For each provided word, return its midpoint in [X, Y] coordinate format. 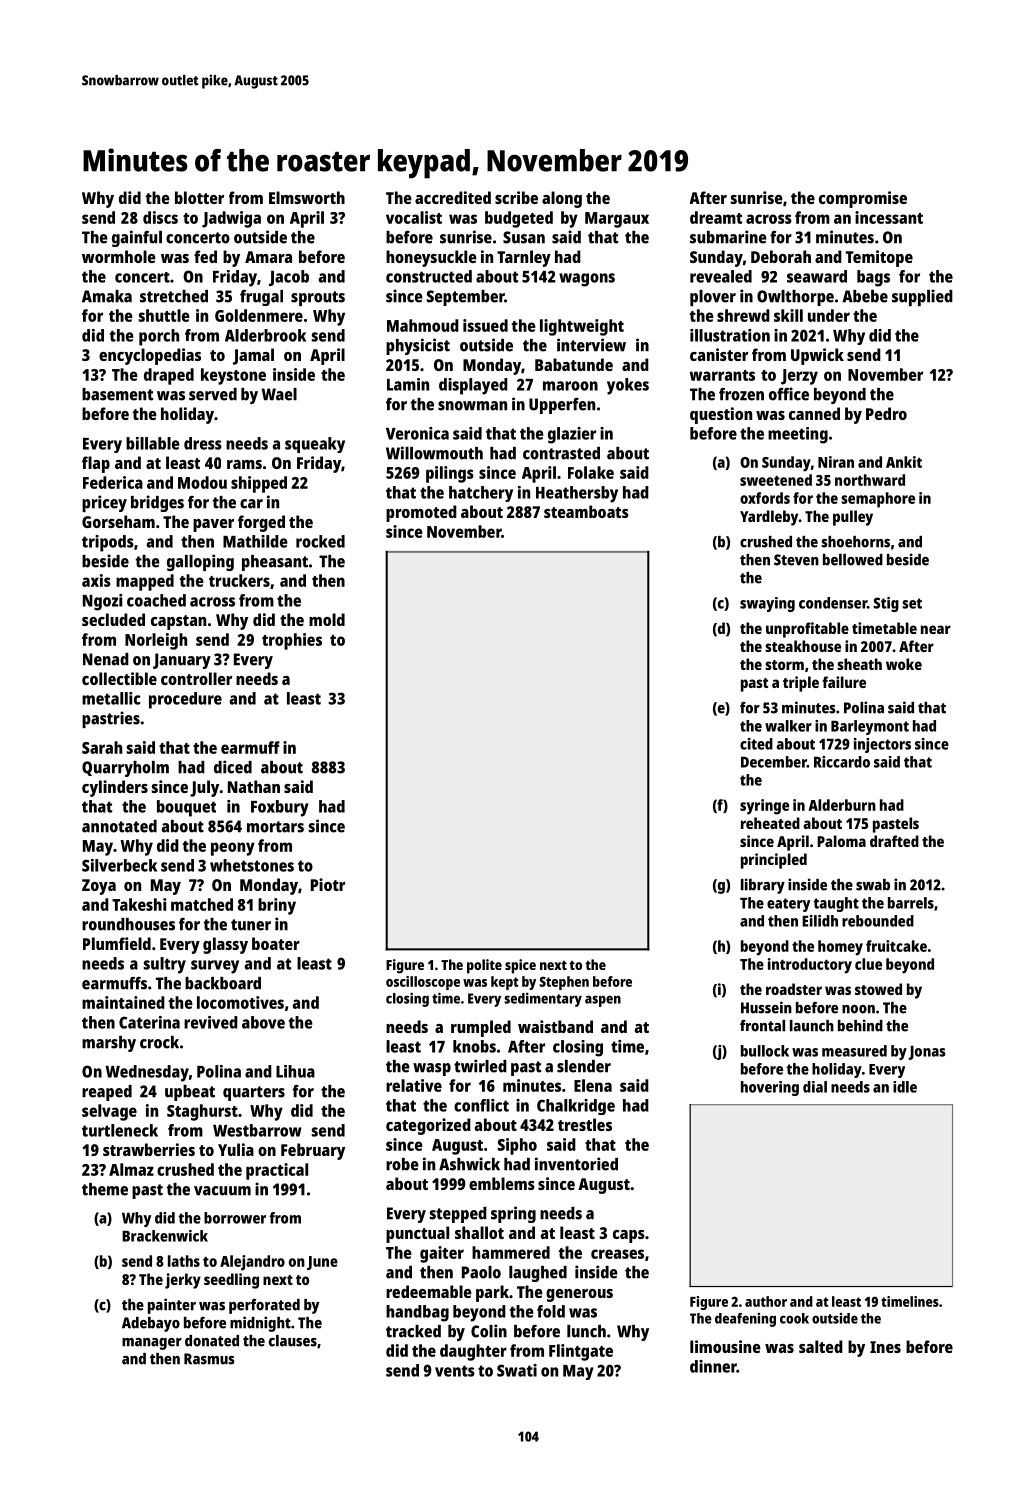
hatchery [481, 494]
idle [905, 1087]
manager [152, 1344]
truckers [239, 580]
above [263, 1022]
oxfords [765, 498]
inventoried [576, 1164]
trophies [292, 641]
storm [784, 665]
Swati [517, 1370]
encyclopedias [150, 356]
